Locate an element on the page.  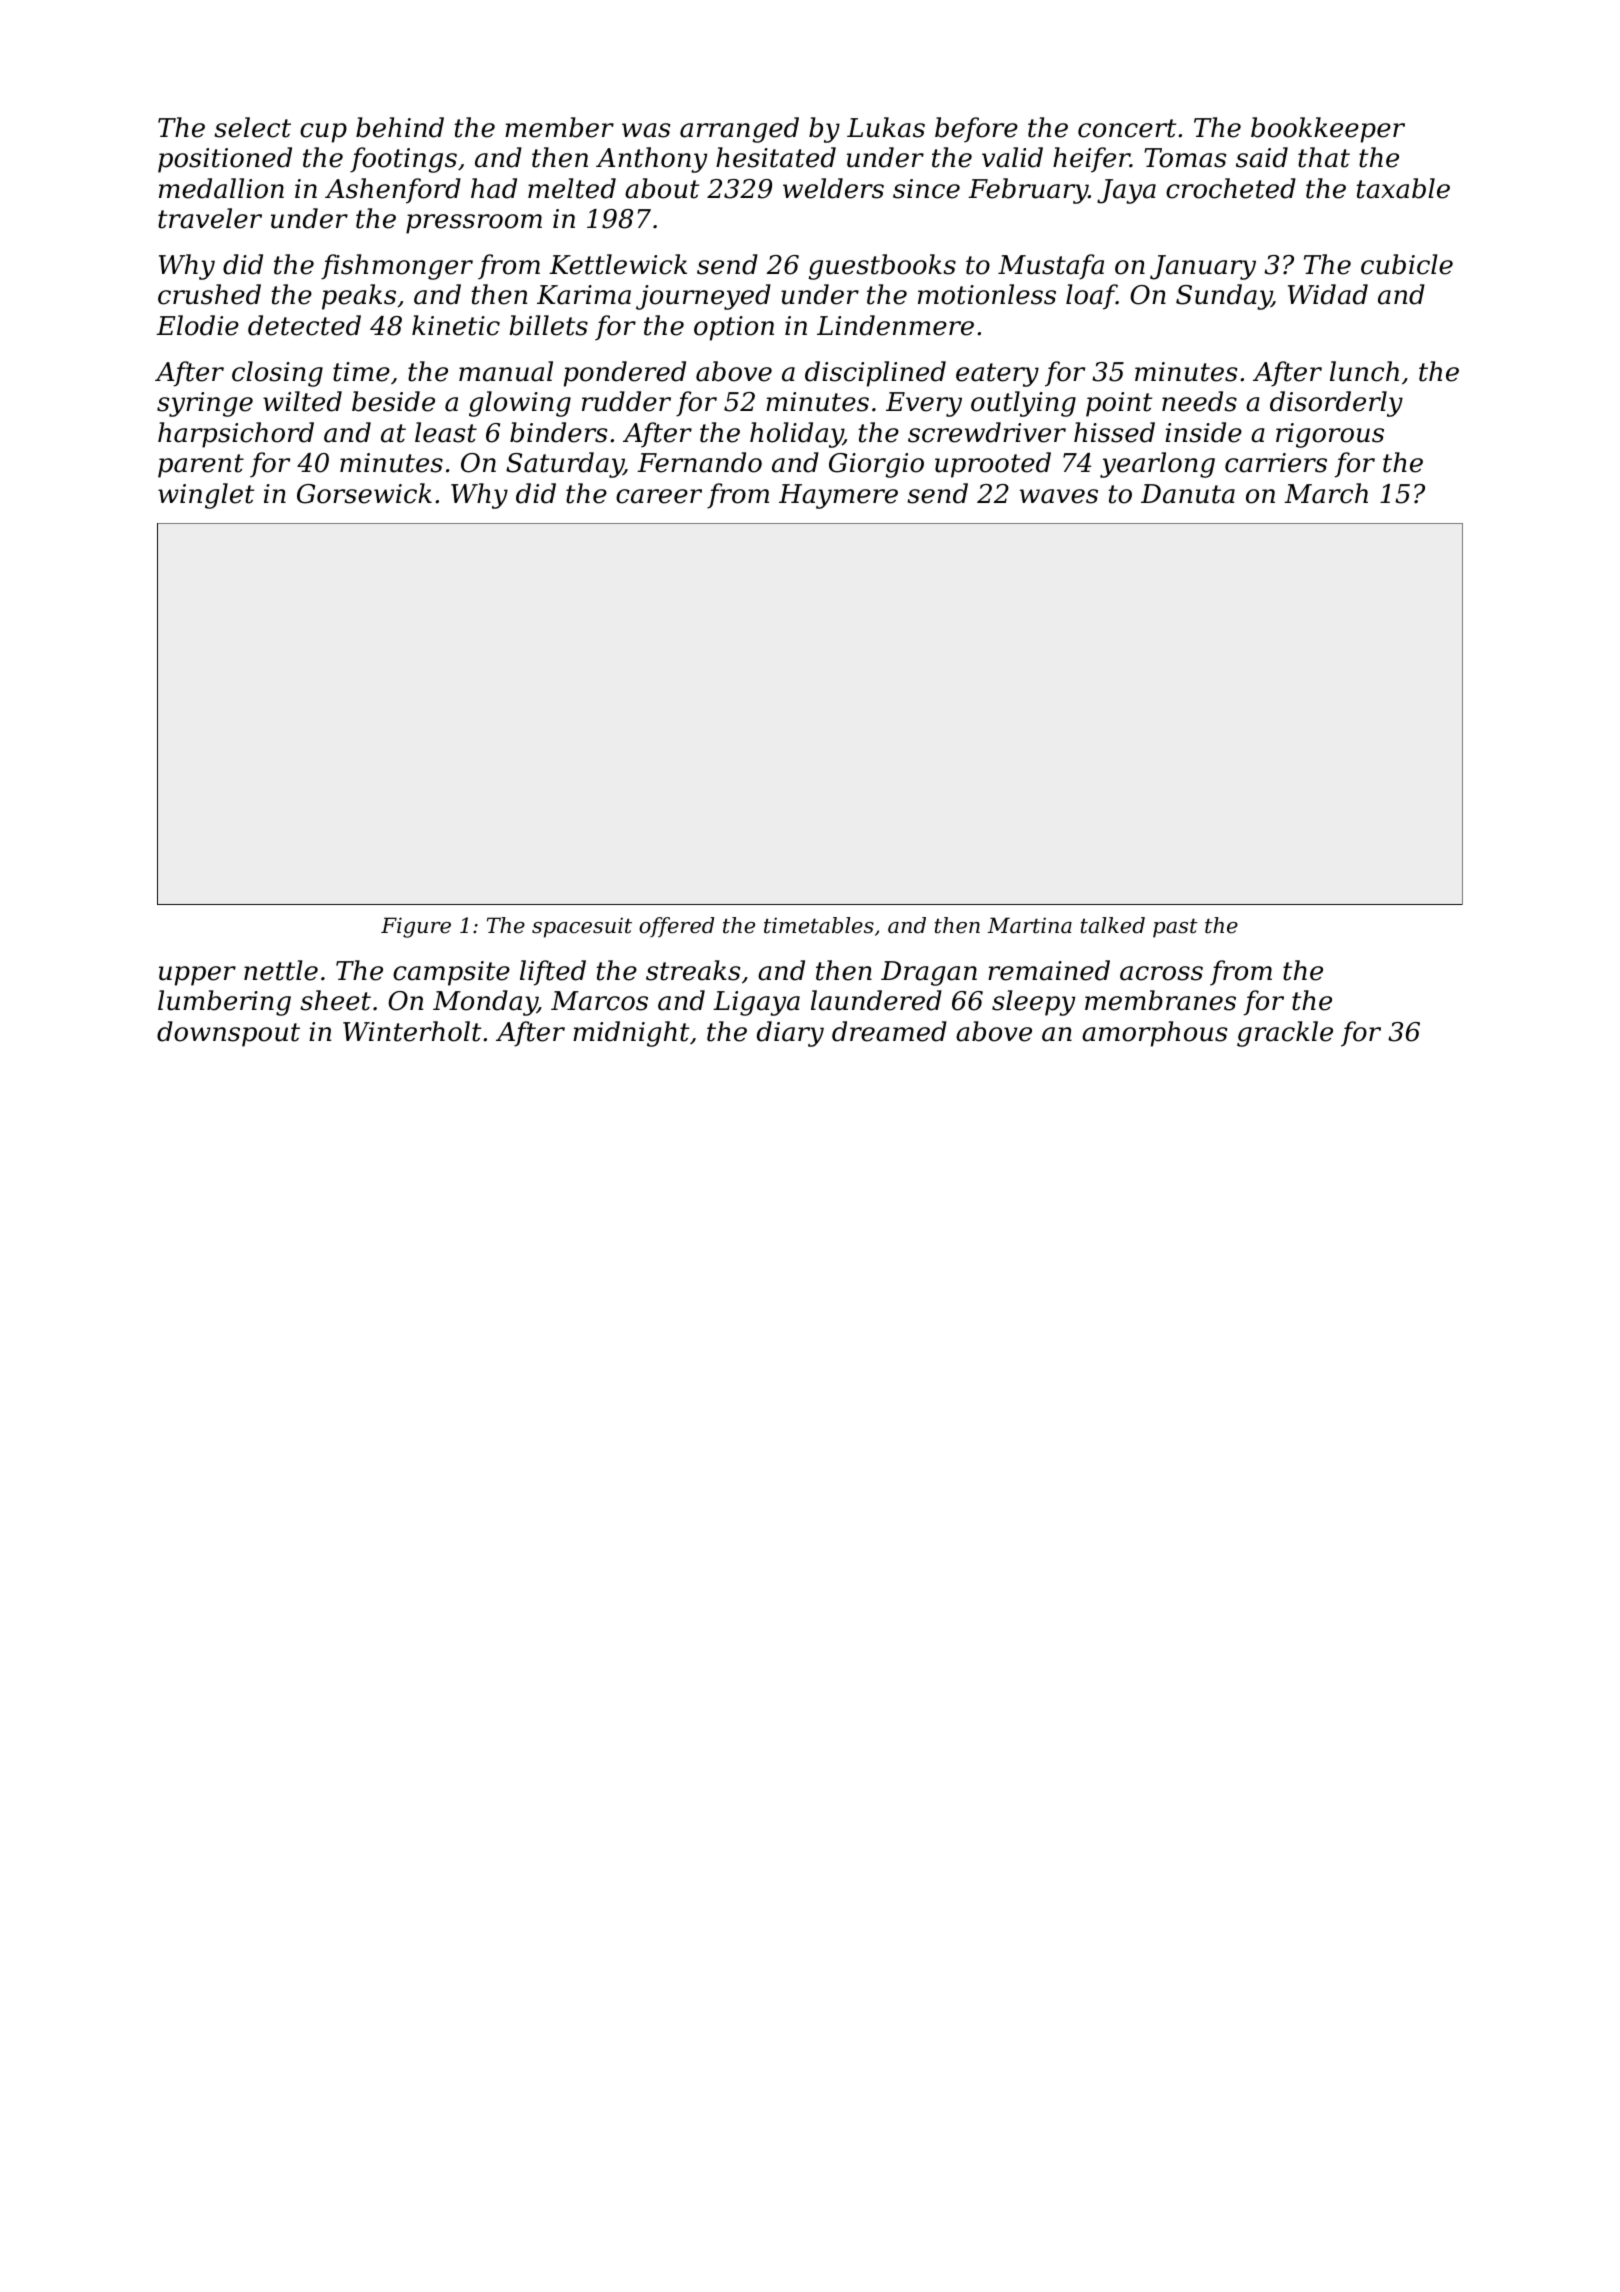
parent is located at coordinates (201, 466).
